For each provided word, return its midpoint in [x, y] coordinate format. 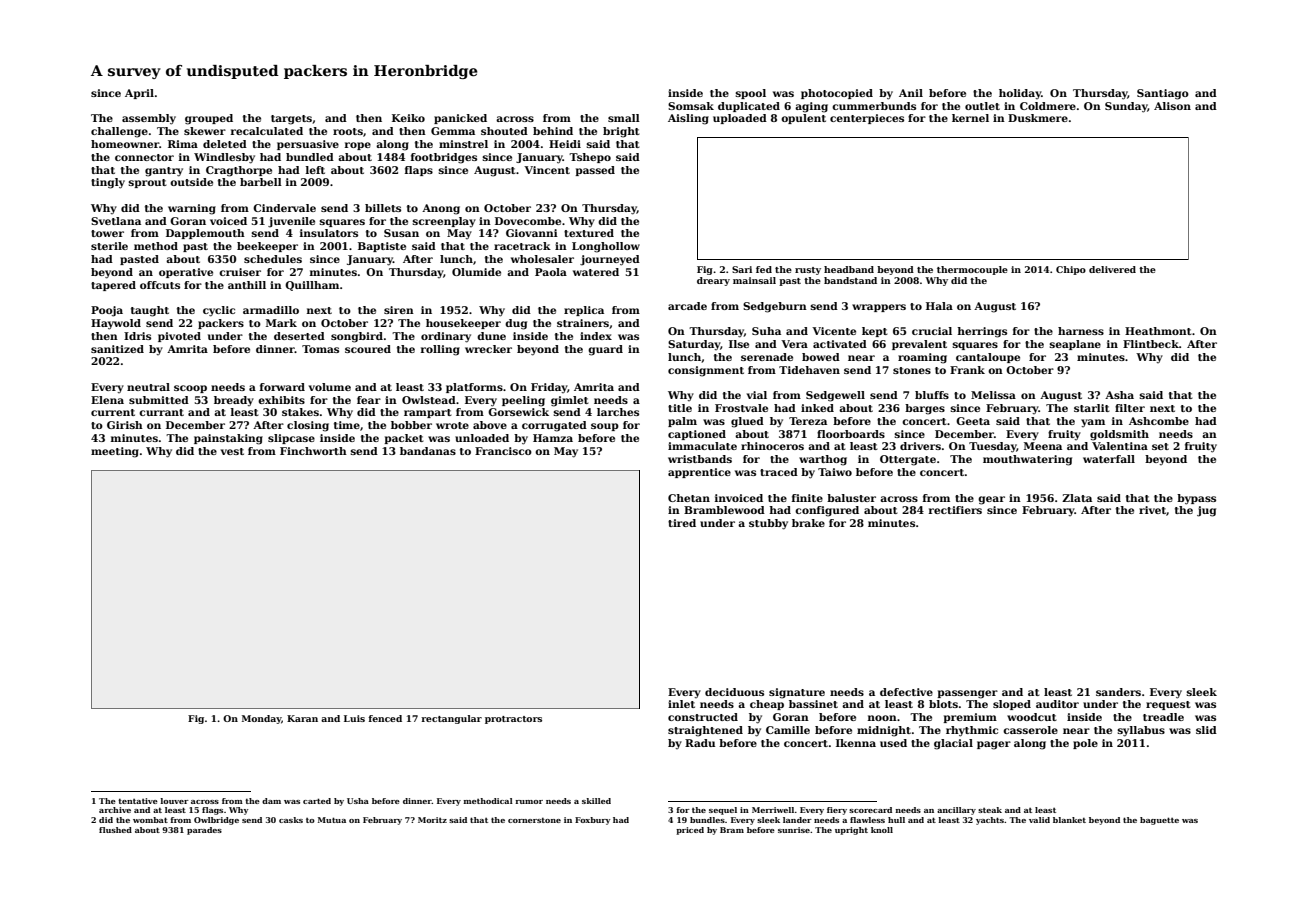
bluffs [932, 395]
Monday [261, 719]
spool [751, 94]
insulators [329, 233]
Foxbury [592, 821]
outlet [982, 106]
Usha [358, 801]
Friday [549, 388]
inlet [681, 704]
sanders [1118, 692]
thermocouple [972, 270]
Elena [107, 400]
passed [595, 171]
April [139, 94]
